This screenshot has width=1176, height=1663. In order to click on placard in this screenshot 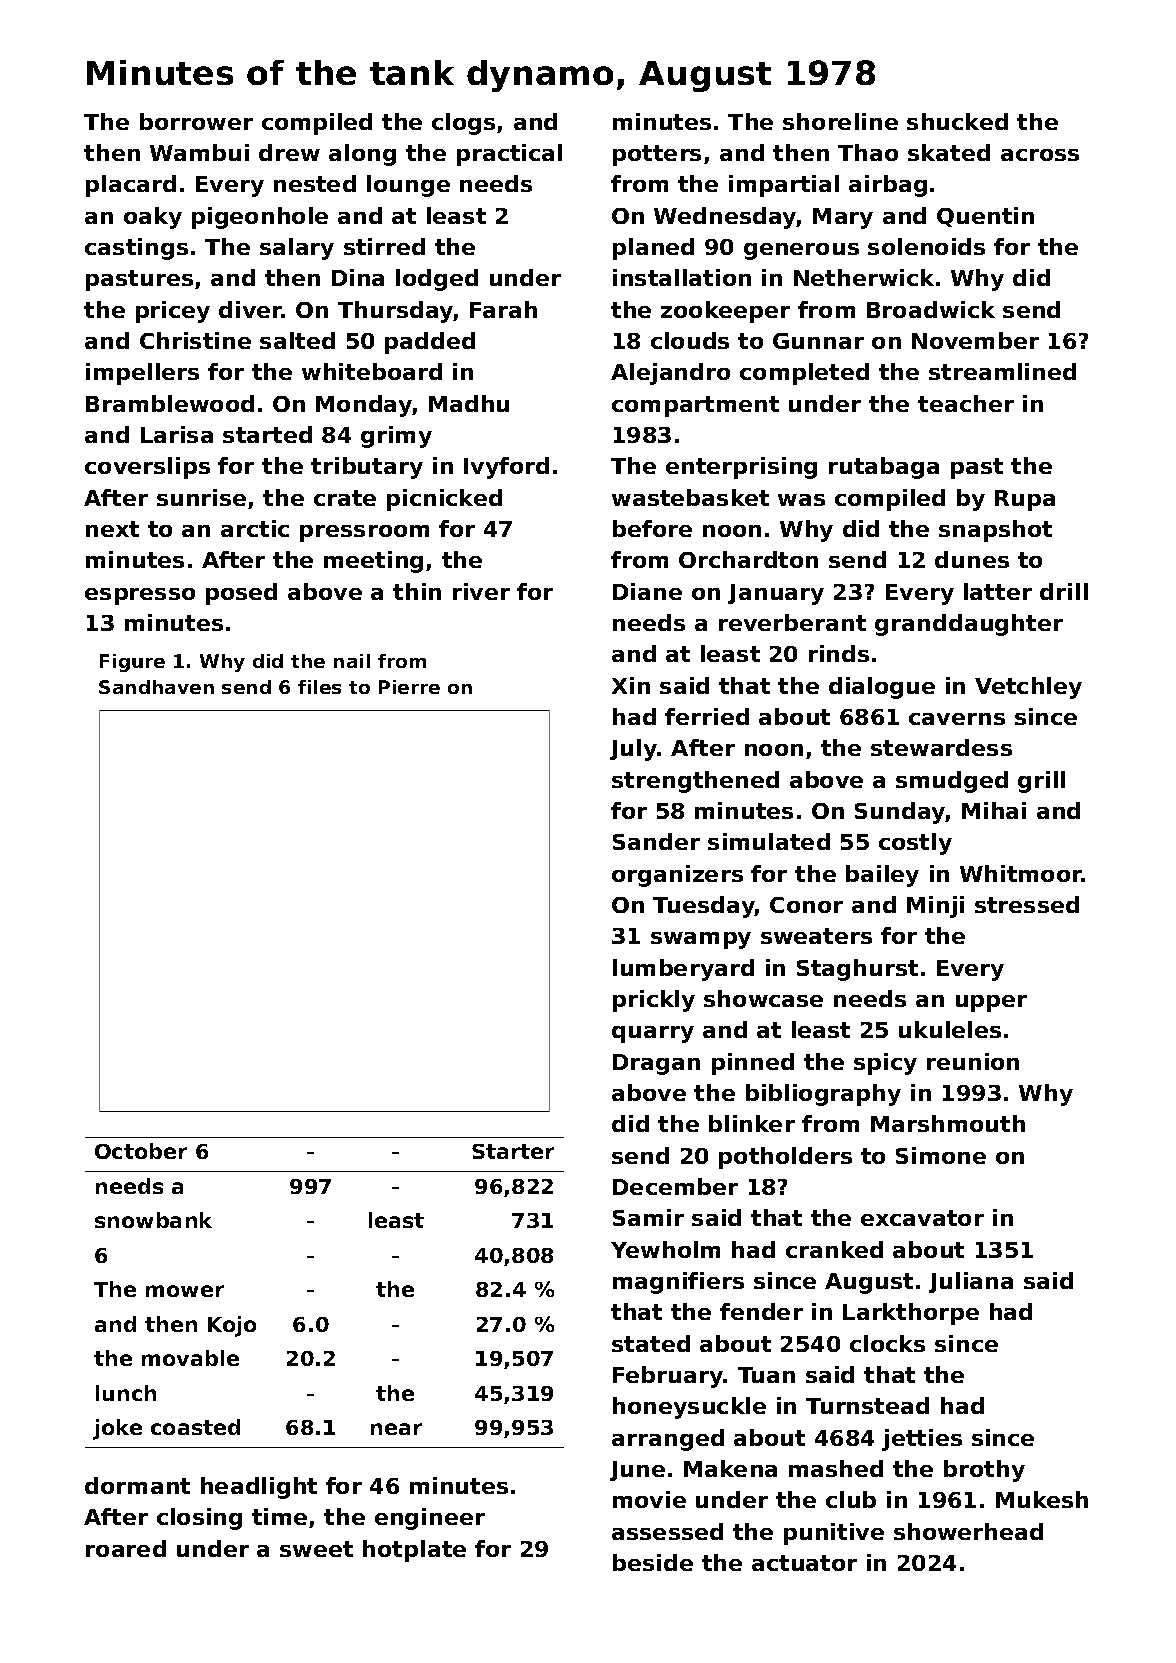, I will do `click(131, 186)`.
